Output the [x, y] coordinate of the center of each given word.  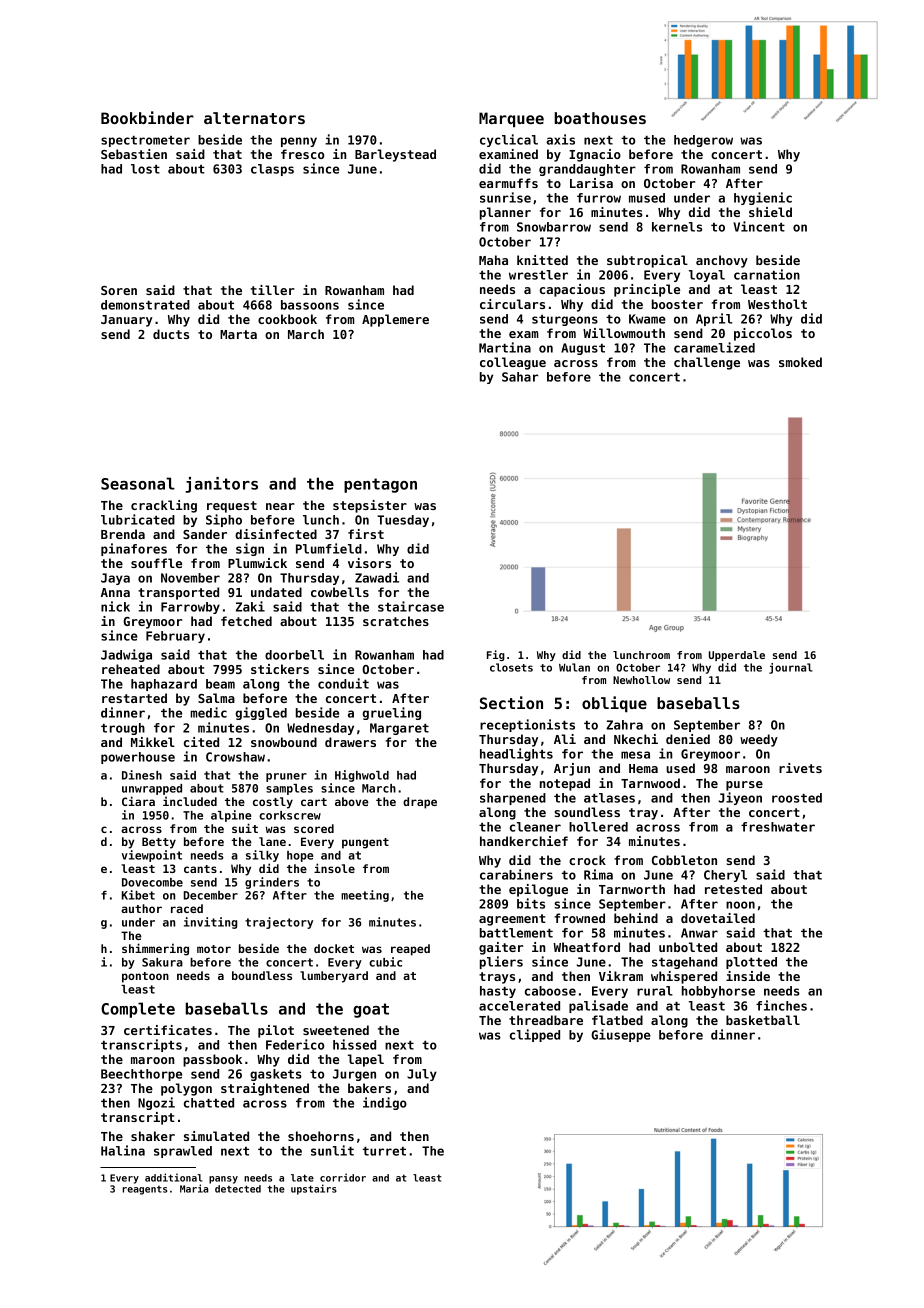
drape [420, 803]
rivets [800, 768]
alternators [254, 118]
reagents [144, 1190]
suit [245, 828]
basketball [763, 1020]
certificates [168, 1030]
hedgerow [703, 141]
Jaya [115, 579]
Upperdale [737, 656]
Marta [238, 334]
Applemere [395, 320]
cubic [385, 962]
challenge [707, 363]
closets [511, 667]
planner [505, 213]
